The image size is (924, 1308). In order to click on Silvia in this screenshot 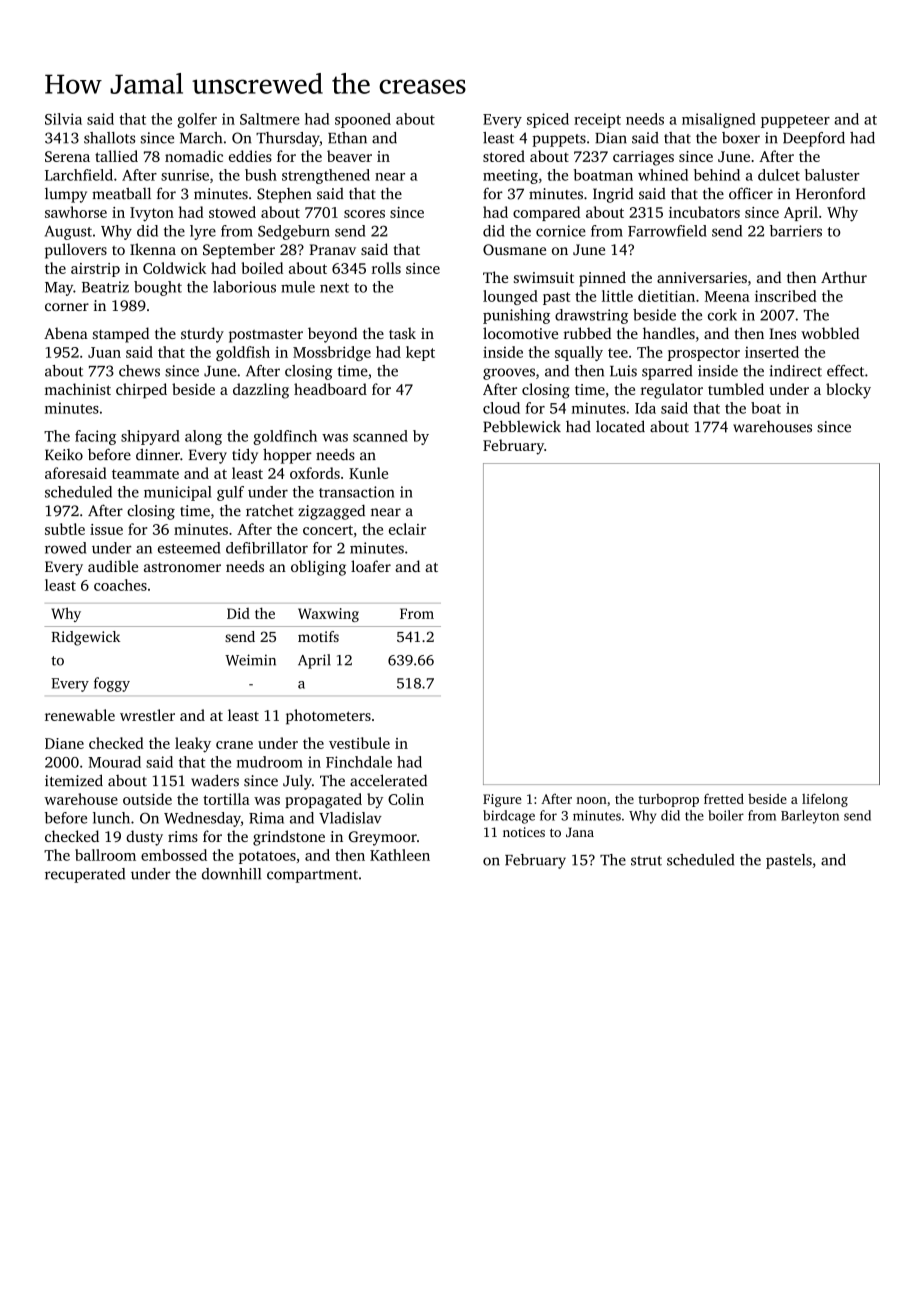, I will do `click(63, 119)`.
